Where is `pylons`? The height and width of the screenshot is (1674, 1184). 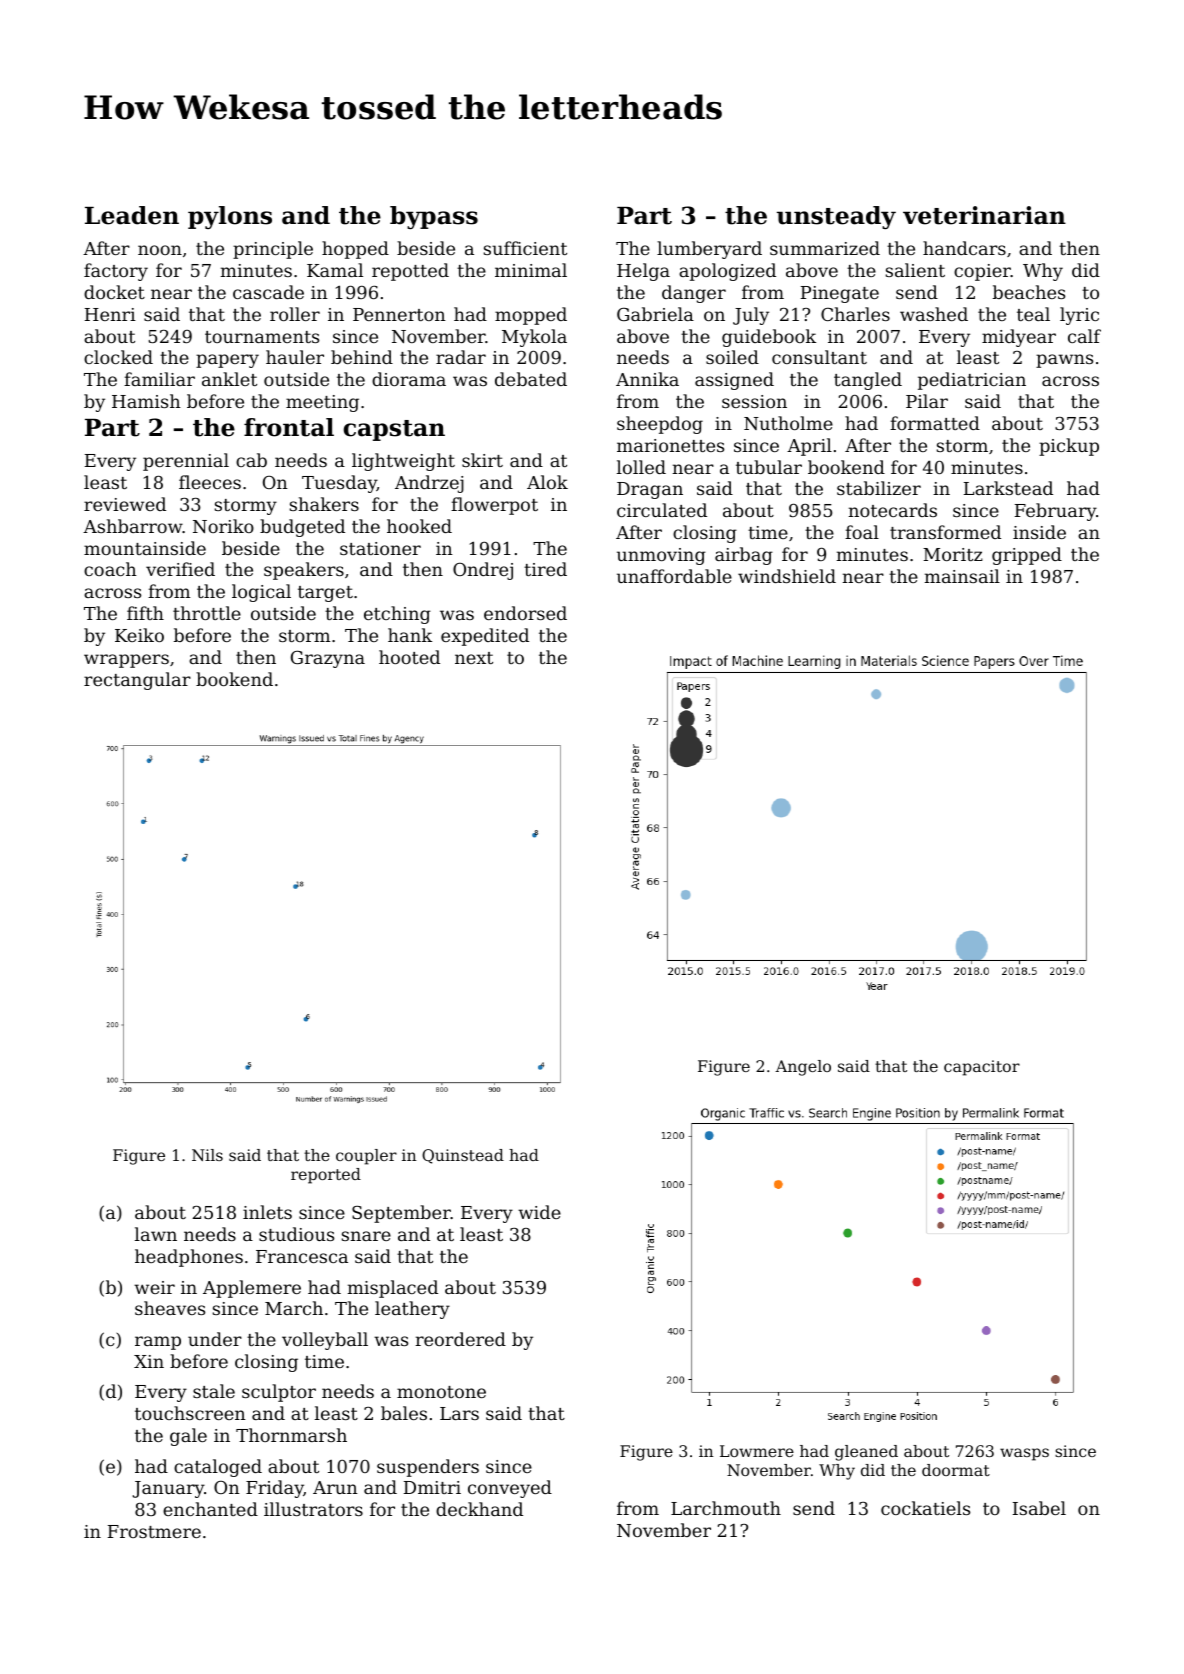 pylons is located at coordinates (230, 217).
